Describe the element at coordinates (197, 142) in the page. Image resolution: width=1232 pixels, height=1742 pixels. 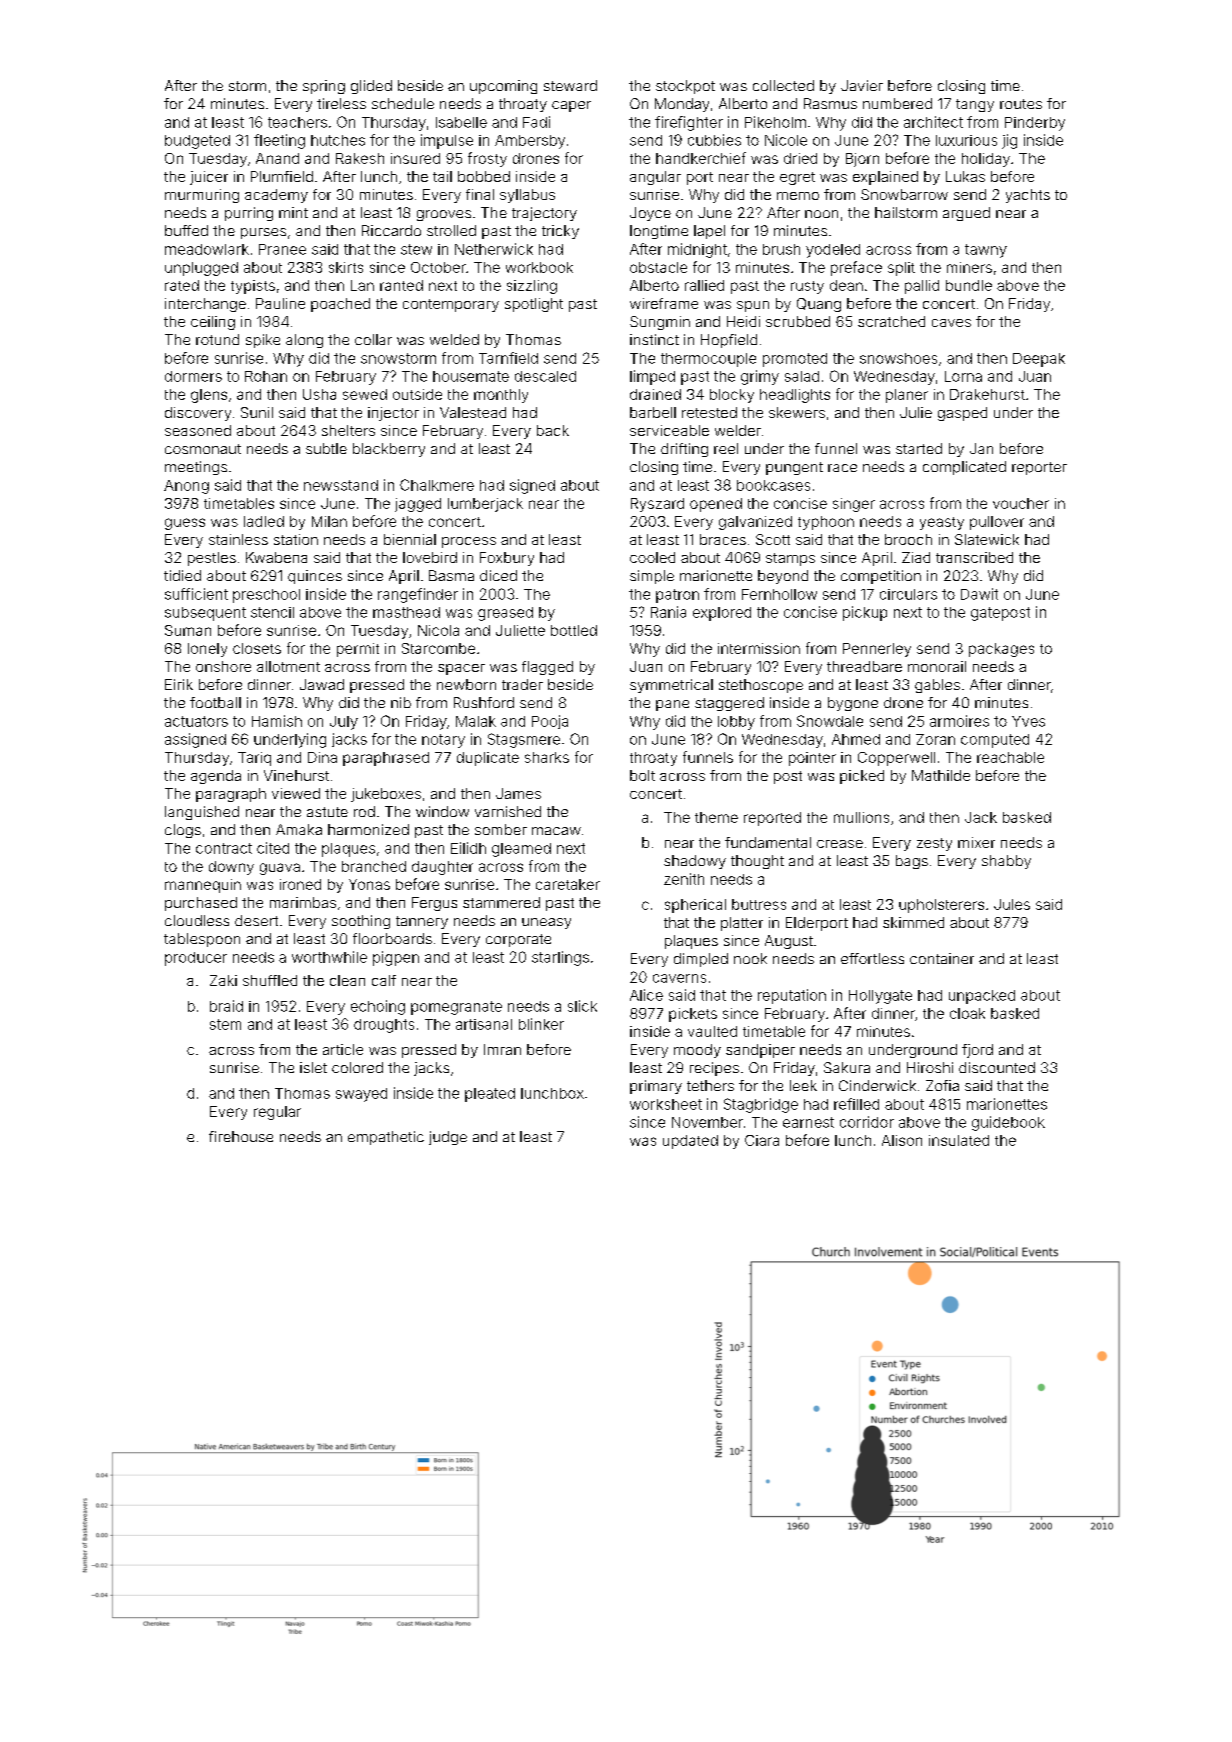
I see `budgeted` at that location.
